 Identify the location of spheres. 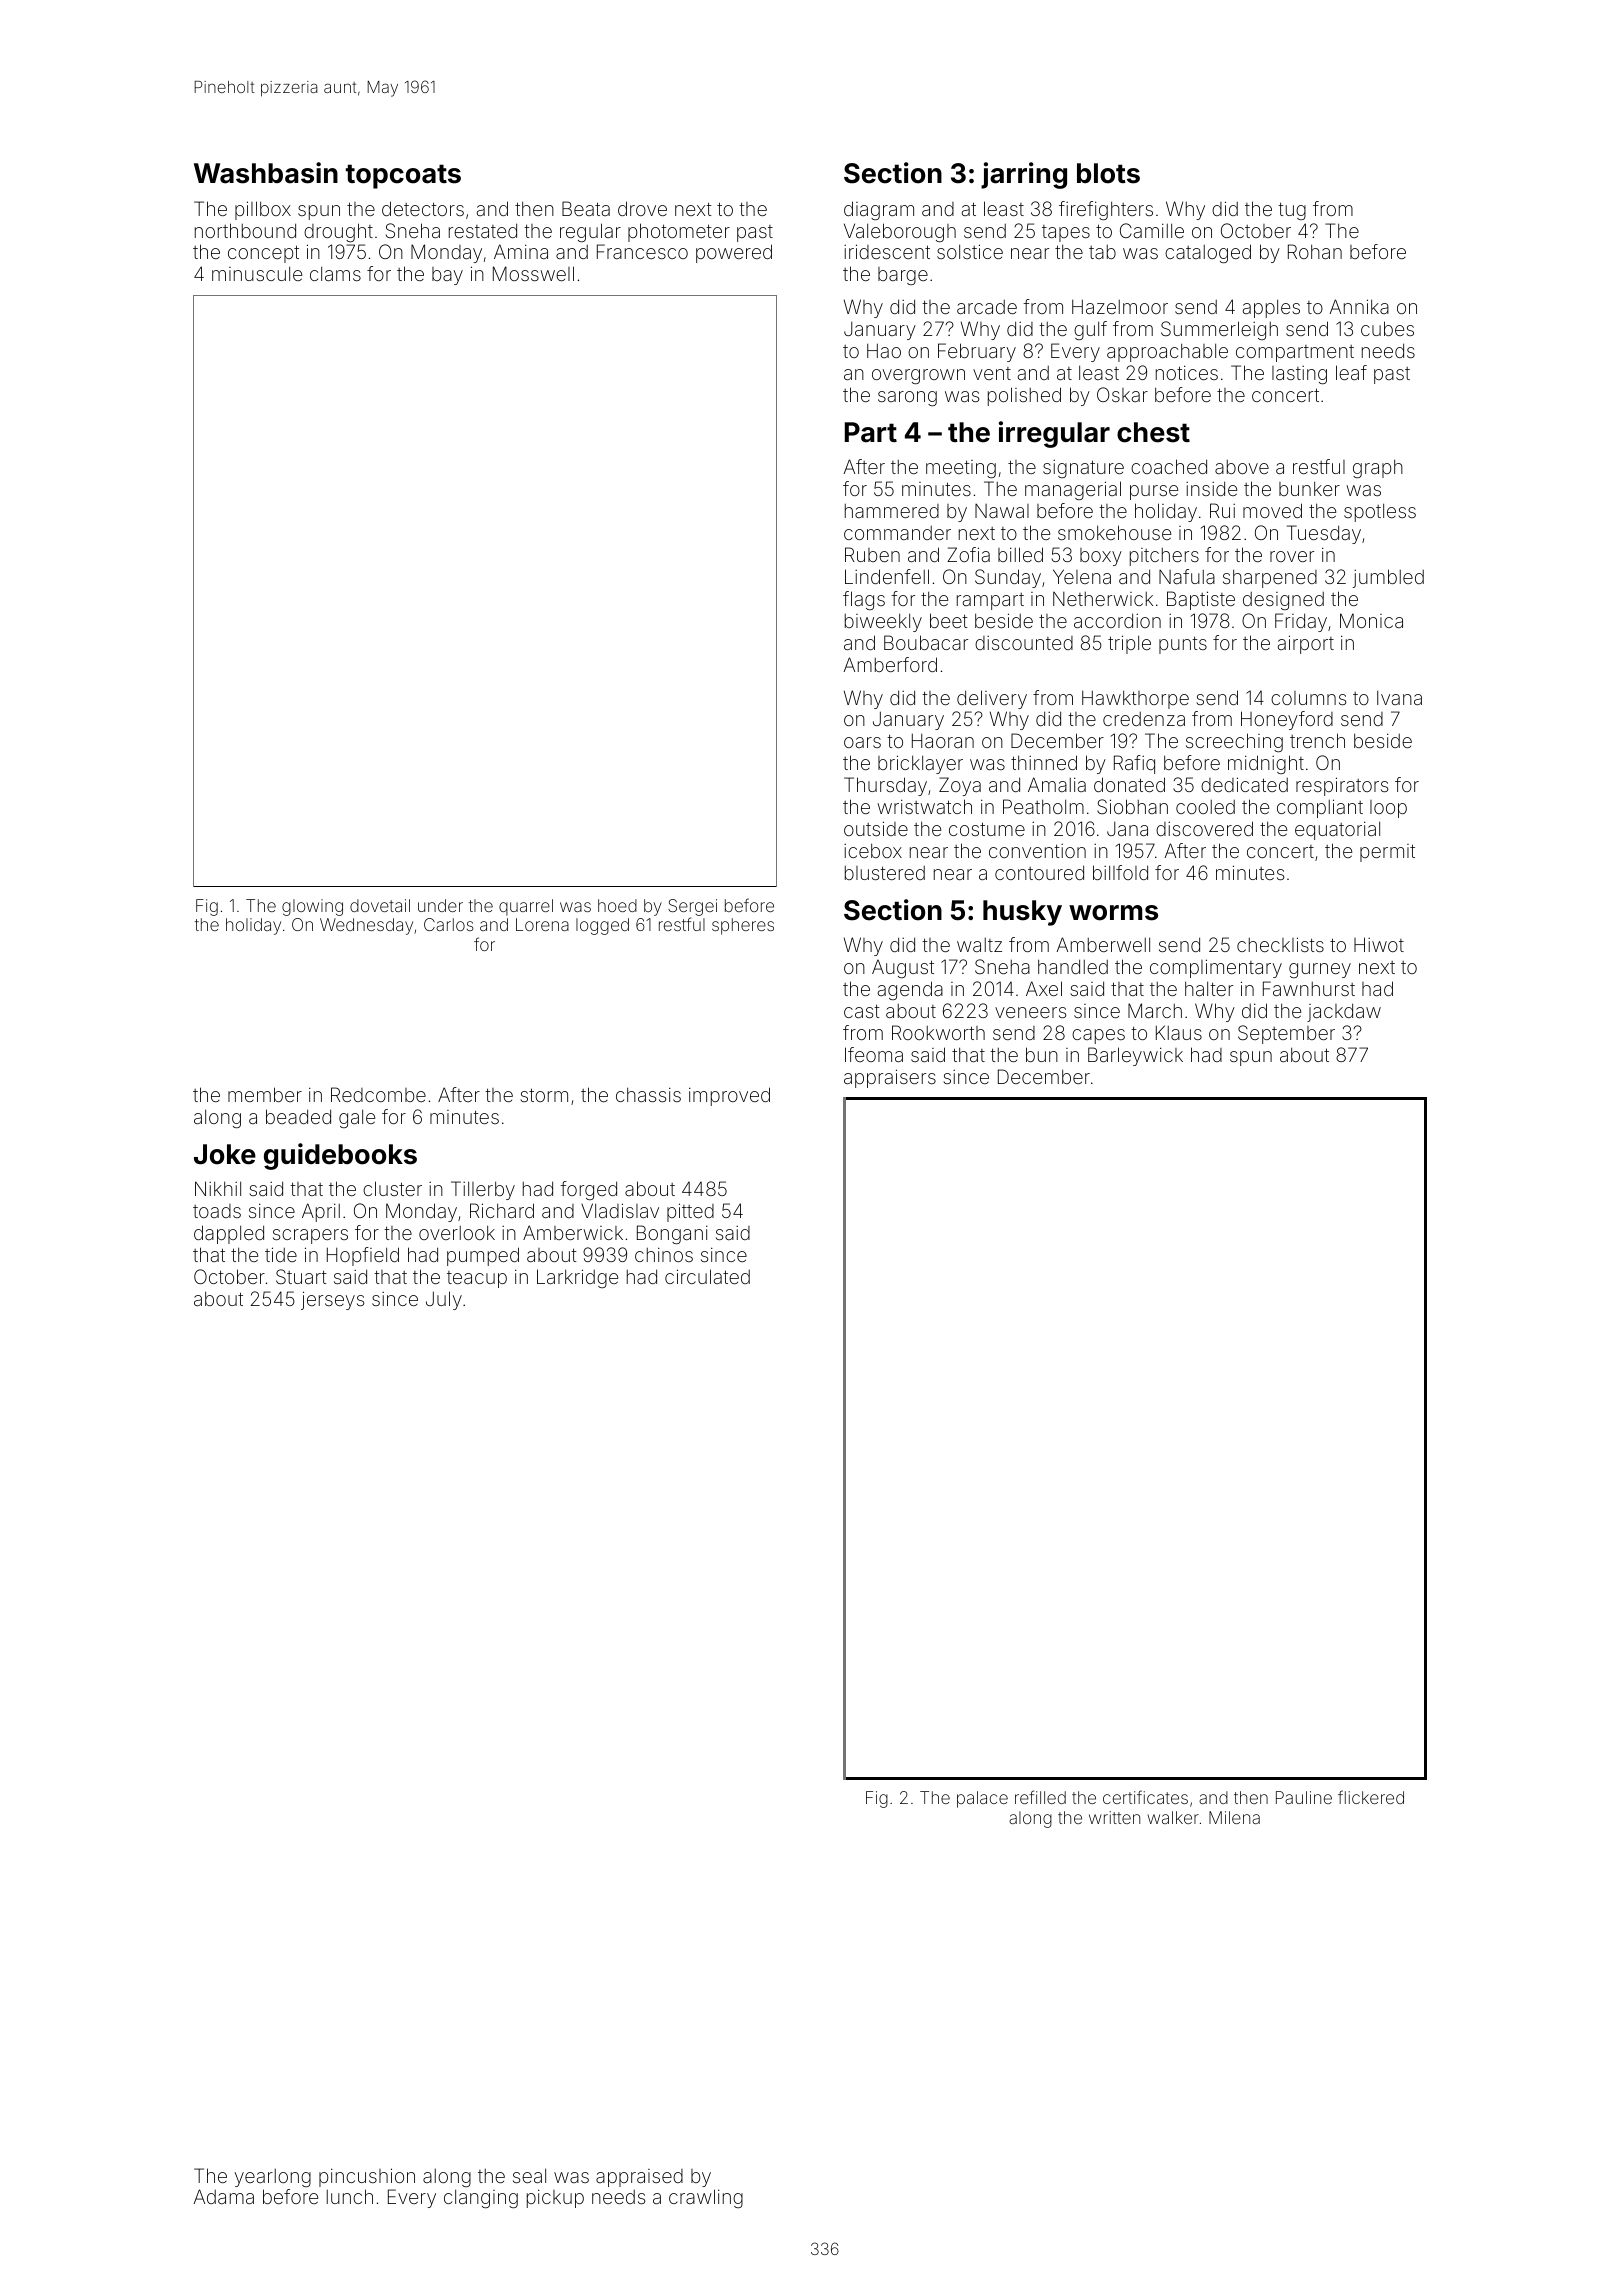
(743, 926).
